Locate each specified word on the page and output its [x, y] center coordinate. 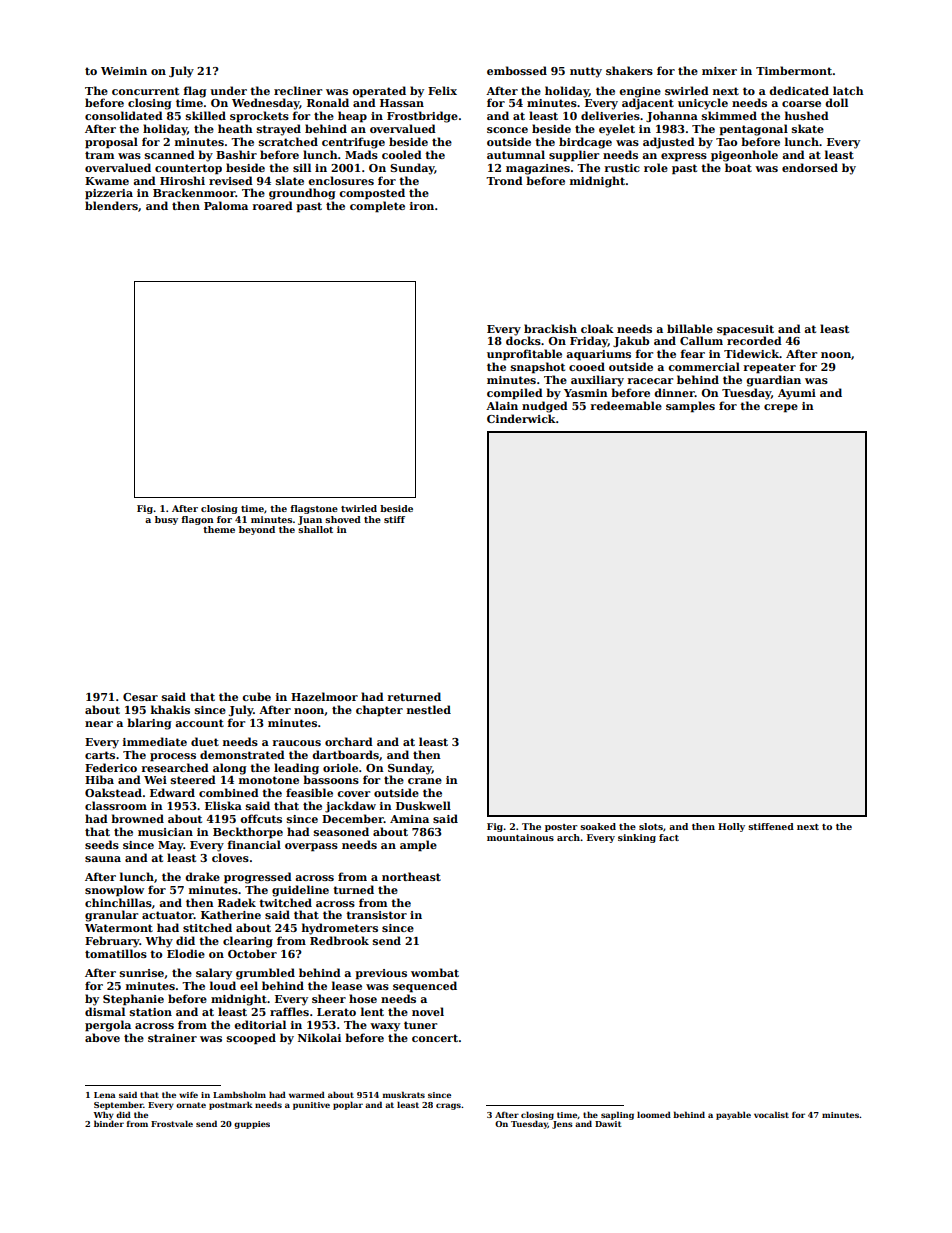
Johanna [672, 116]
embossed [517, 70]
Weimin [124, 71]
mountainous [520, 837]
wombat [435, 972]
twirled [359, 508]
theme [219, 529]
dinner [674, 392]
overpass [311, 847]
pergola [108, 1026]
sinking [637, 838]
